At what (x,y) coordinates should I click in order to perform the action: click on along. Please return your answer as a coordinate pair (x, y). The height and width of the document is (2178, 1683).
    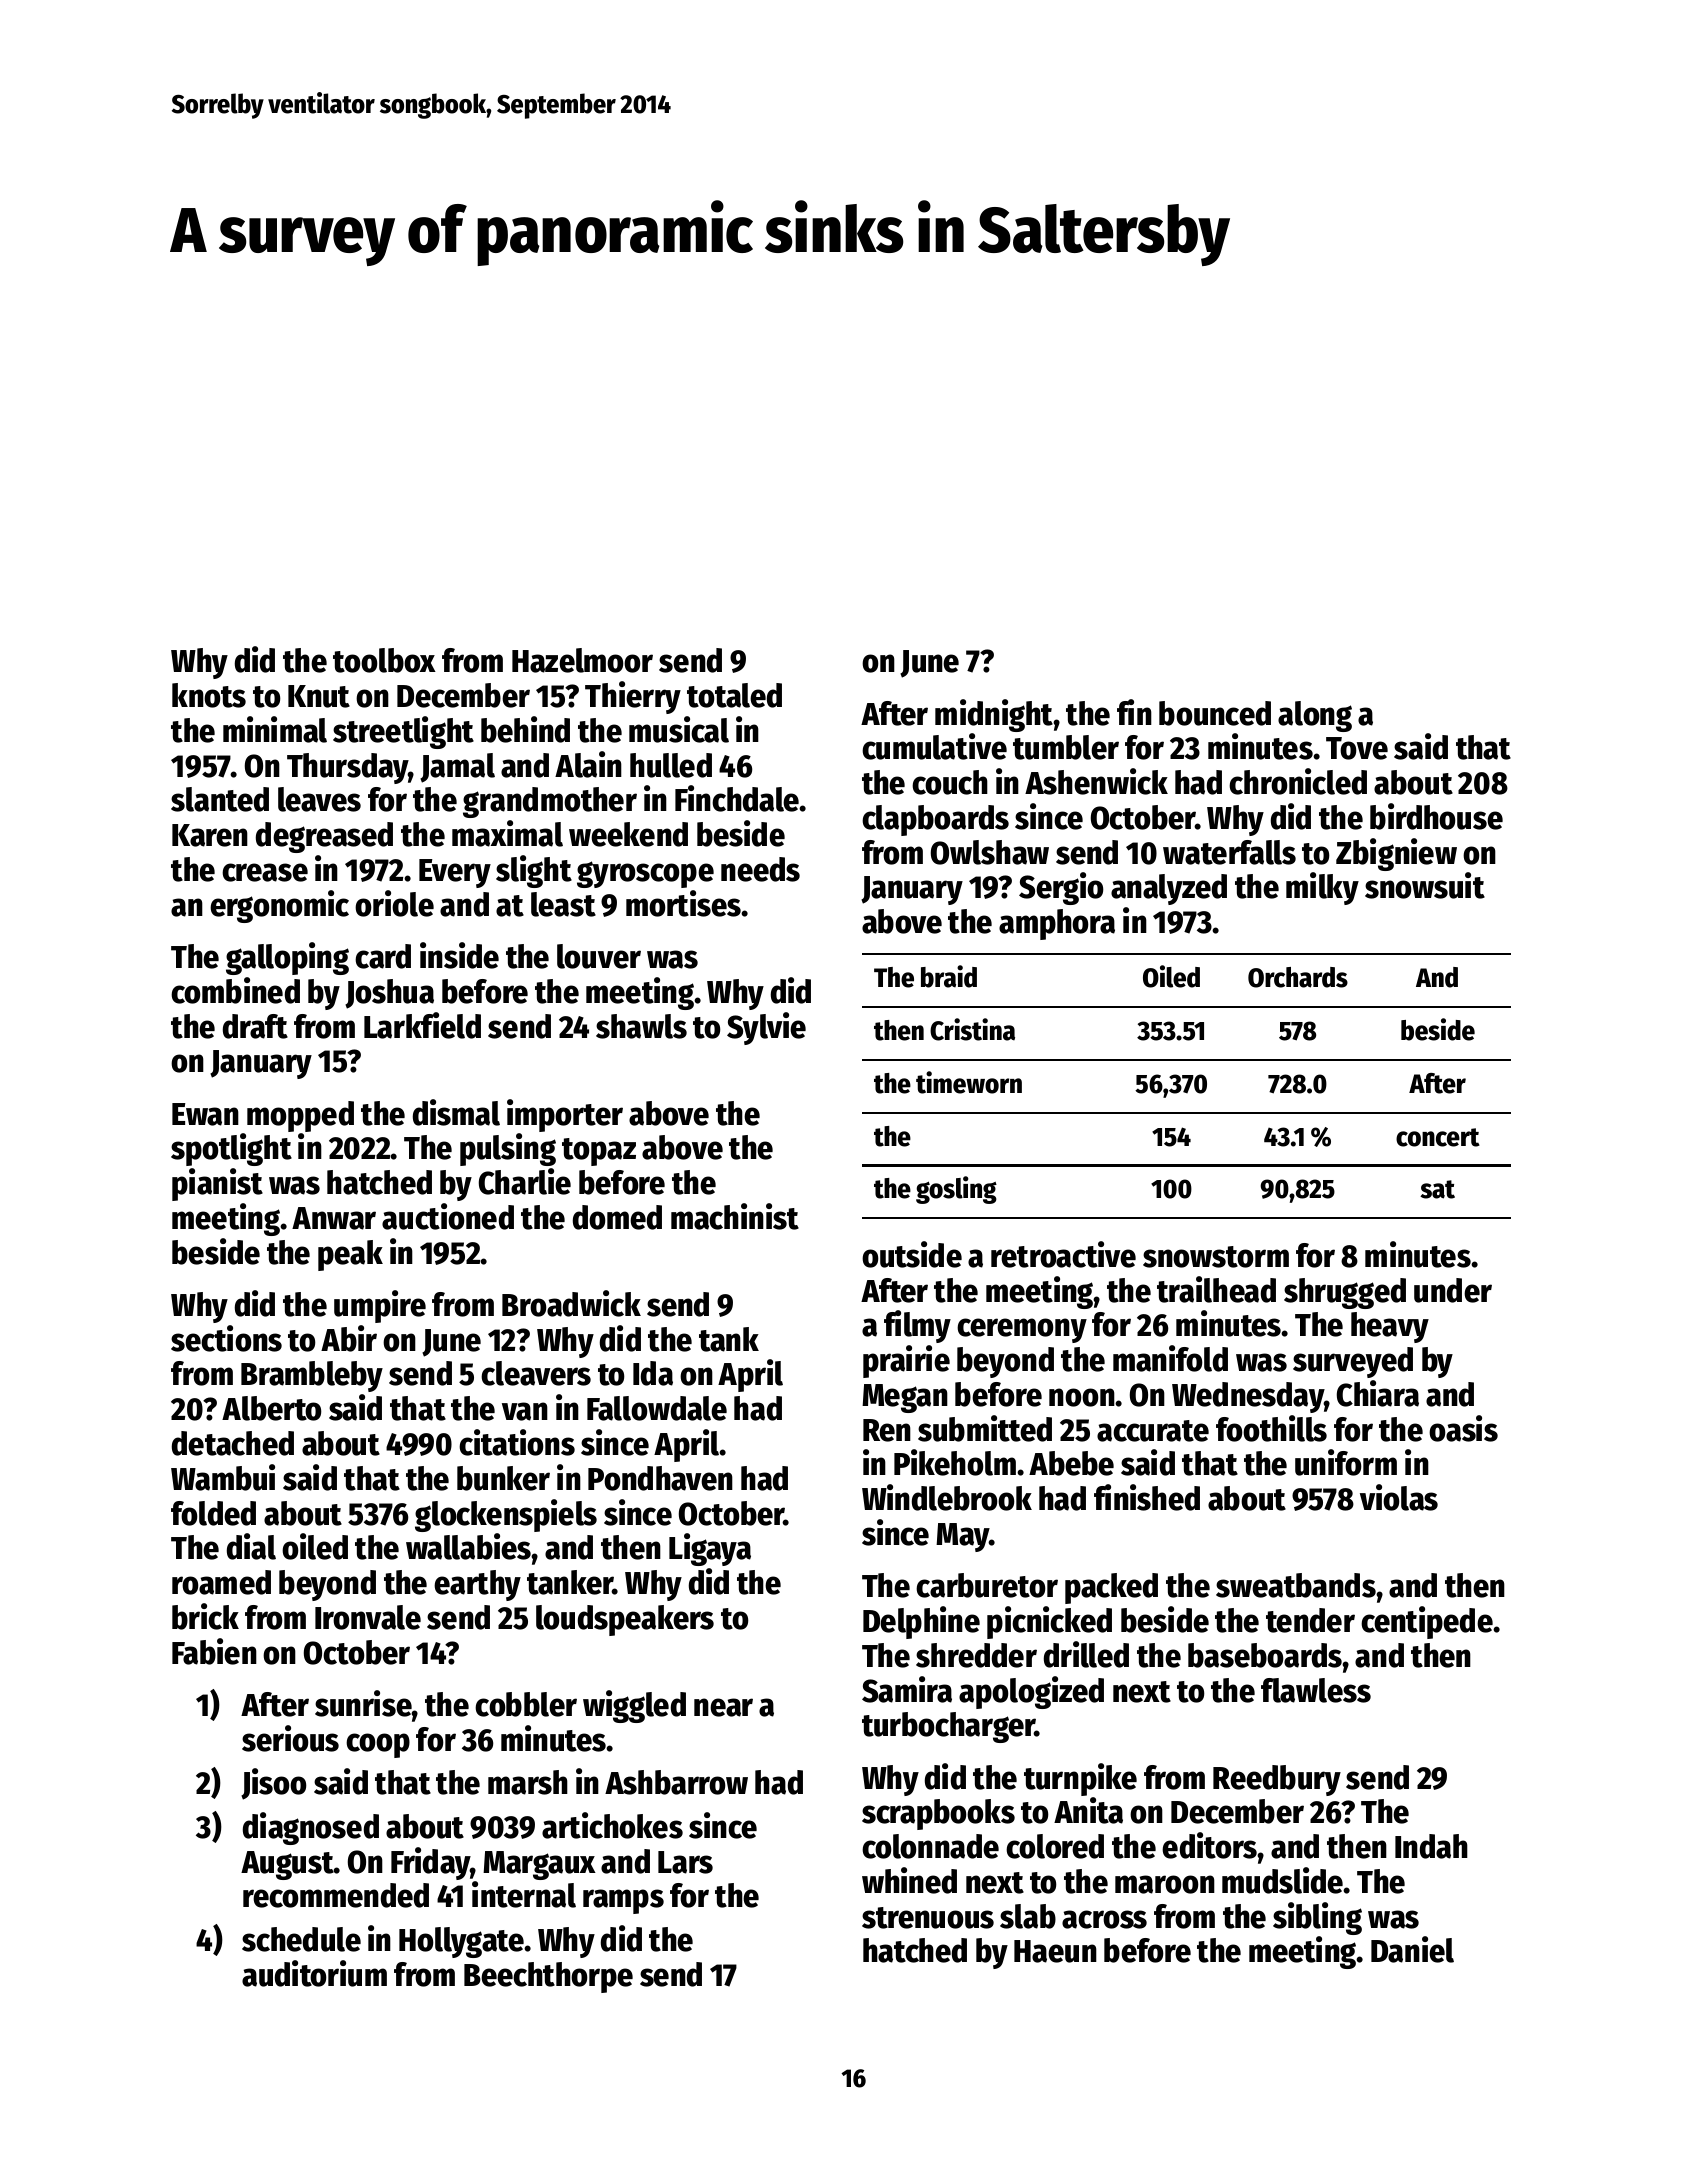
    Looking at the image, I should click on (1315, 716).
